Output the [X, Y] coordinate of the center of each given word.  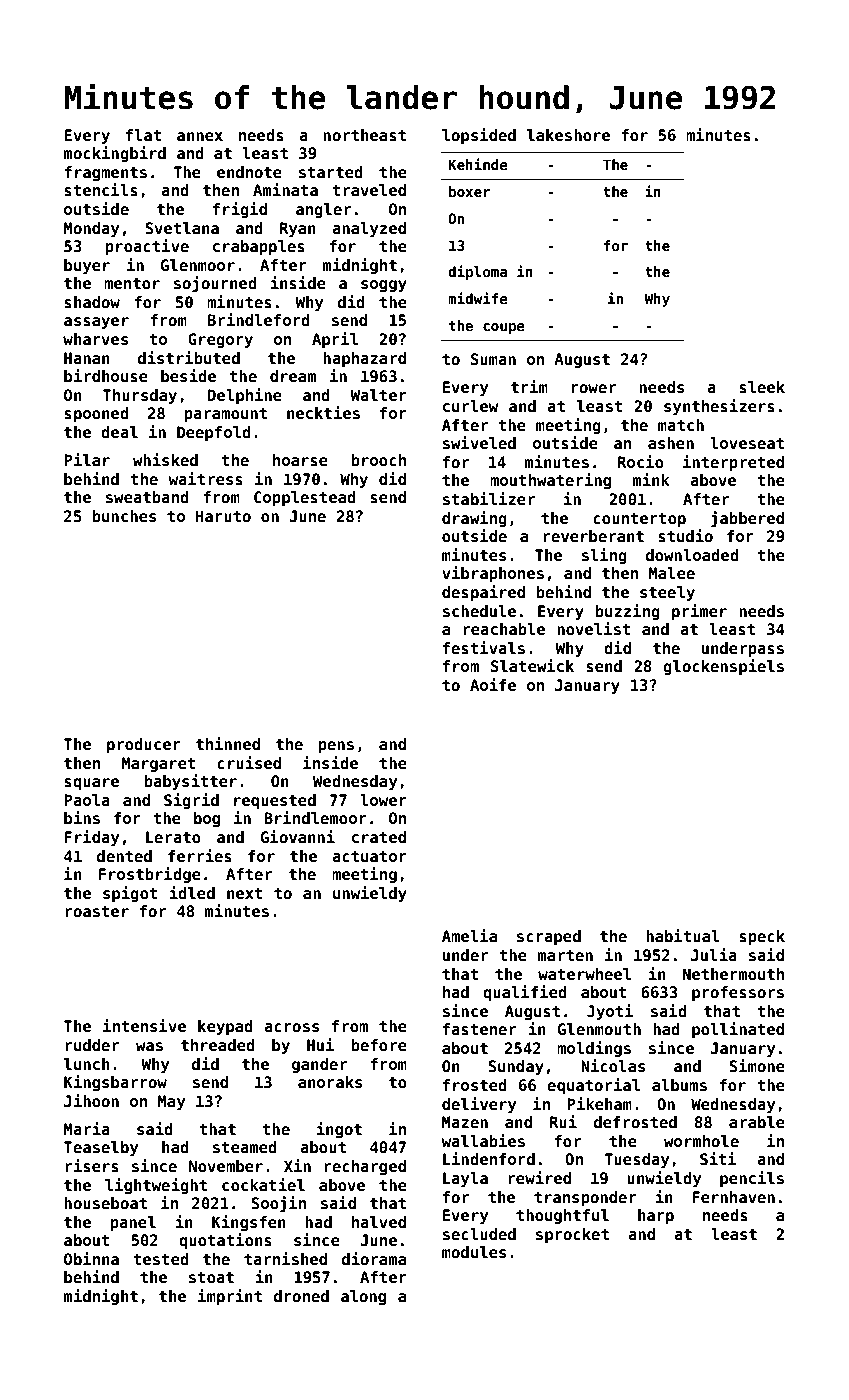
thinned [228, 743]
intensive [144, 1026]
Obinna [91, 1258]
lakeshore [568, 135]
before [379, 1045]
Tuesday [636, 1160]
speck [762, 937]
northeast [364, 135]
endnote [249, 172]
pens [336, 747]
